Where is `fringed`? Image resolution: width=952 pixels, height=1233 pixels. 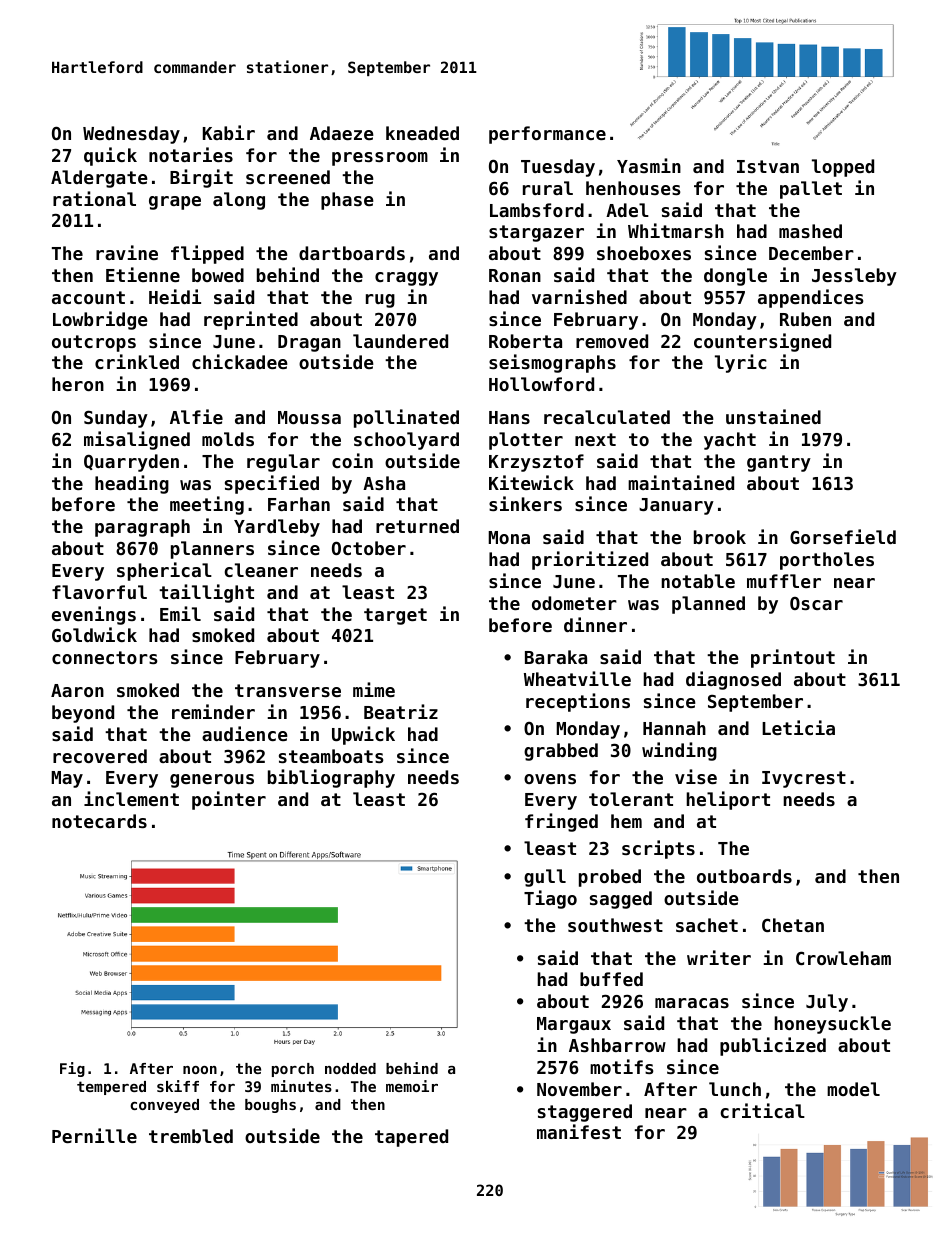
fringed is located at coordinates (561, 822).
